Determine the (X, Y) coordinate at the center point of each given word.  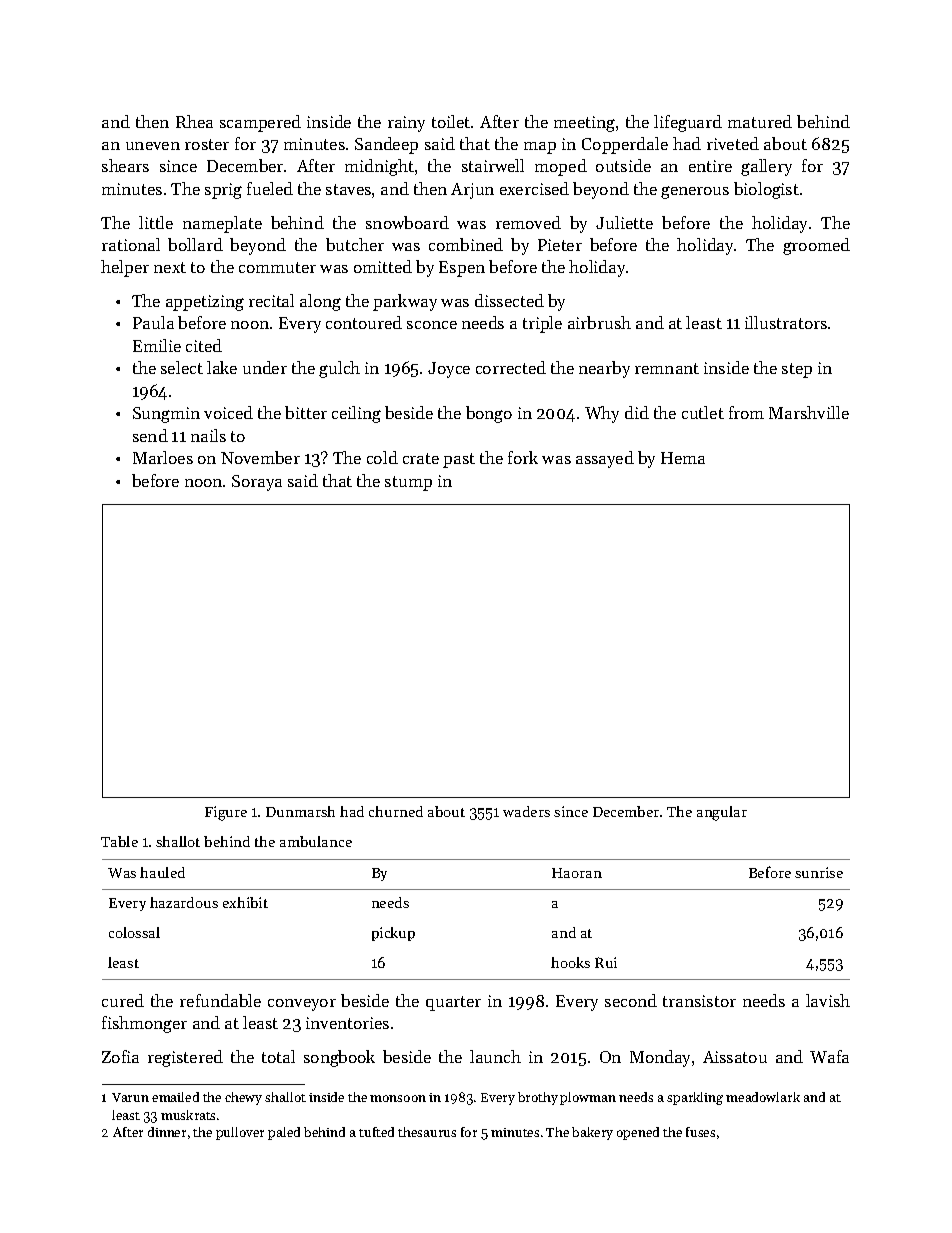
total (278, 1056)
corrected (511, 367)
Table (119, 841)
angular (722, 813)
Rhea (194, 121)
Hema (683, 458)
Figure (226, 813)
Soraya (257, 483)
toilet (451, 121)
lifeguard (688, 123)
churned (396, 811)
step (797, 370)
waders (526, 811)
